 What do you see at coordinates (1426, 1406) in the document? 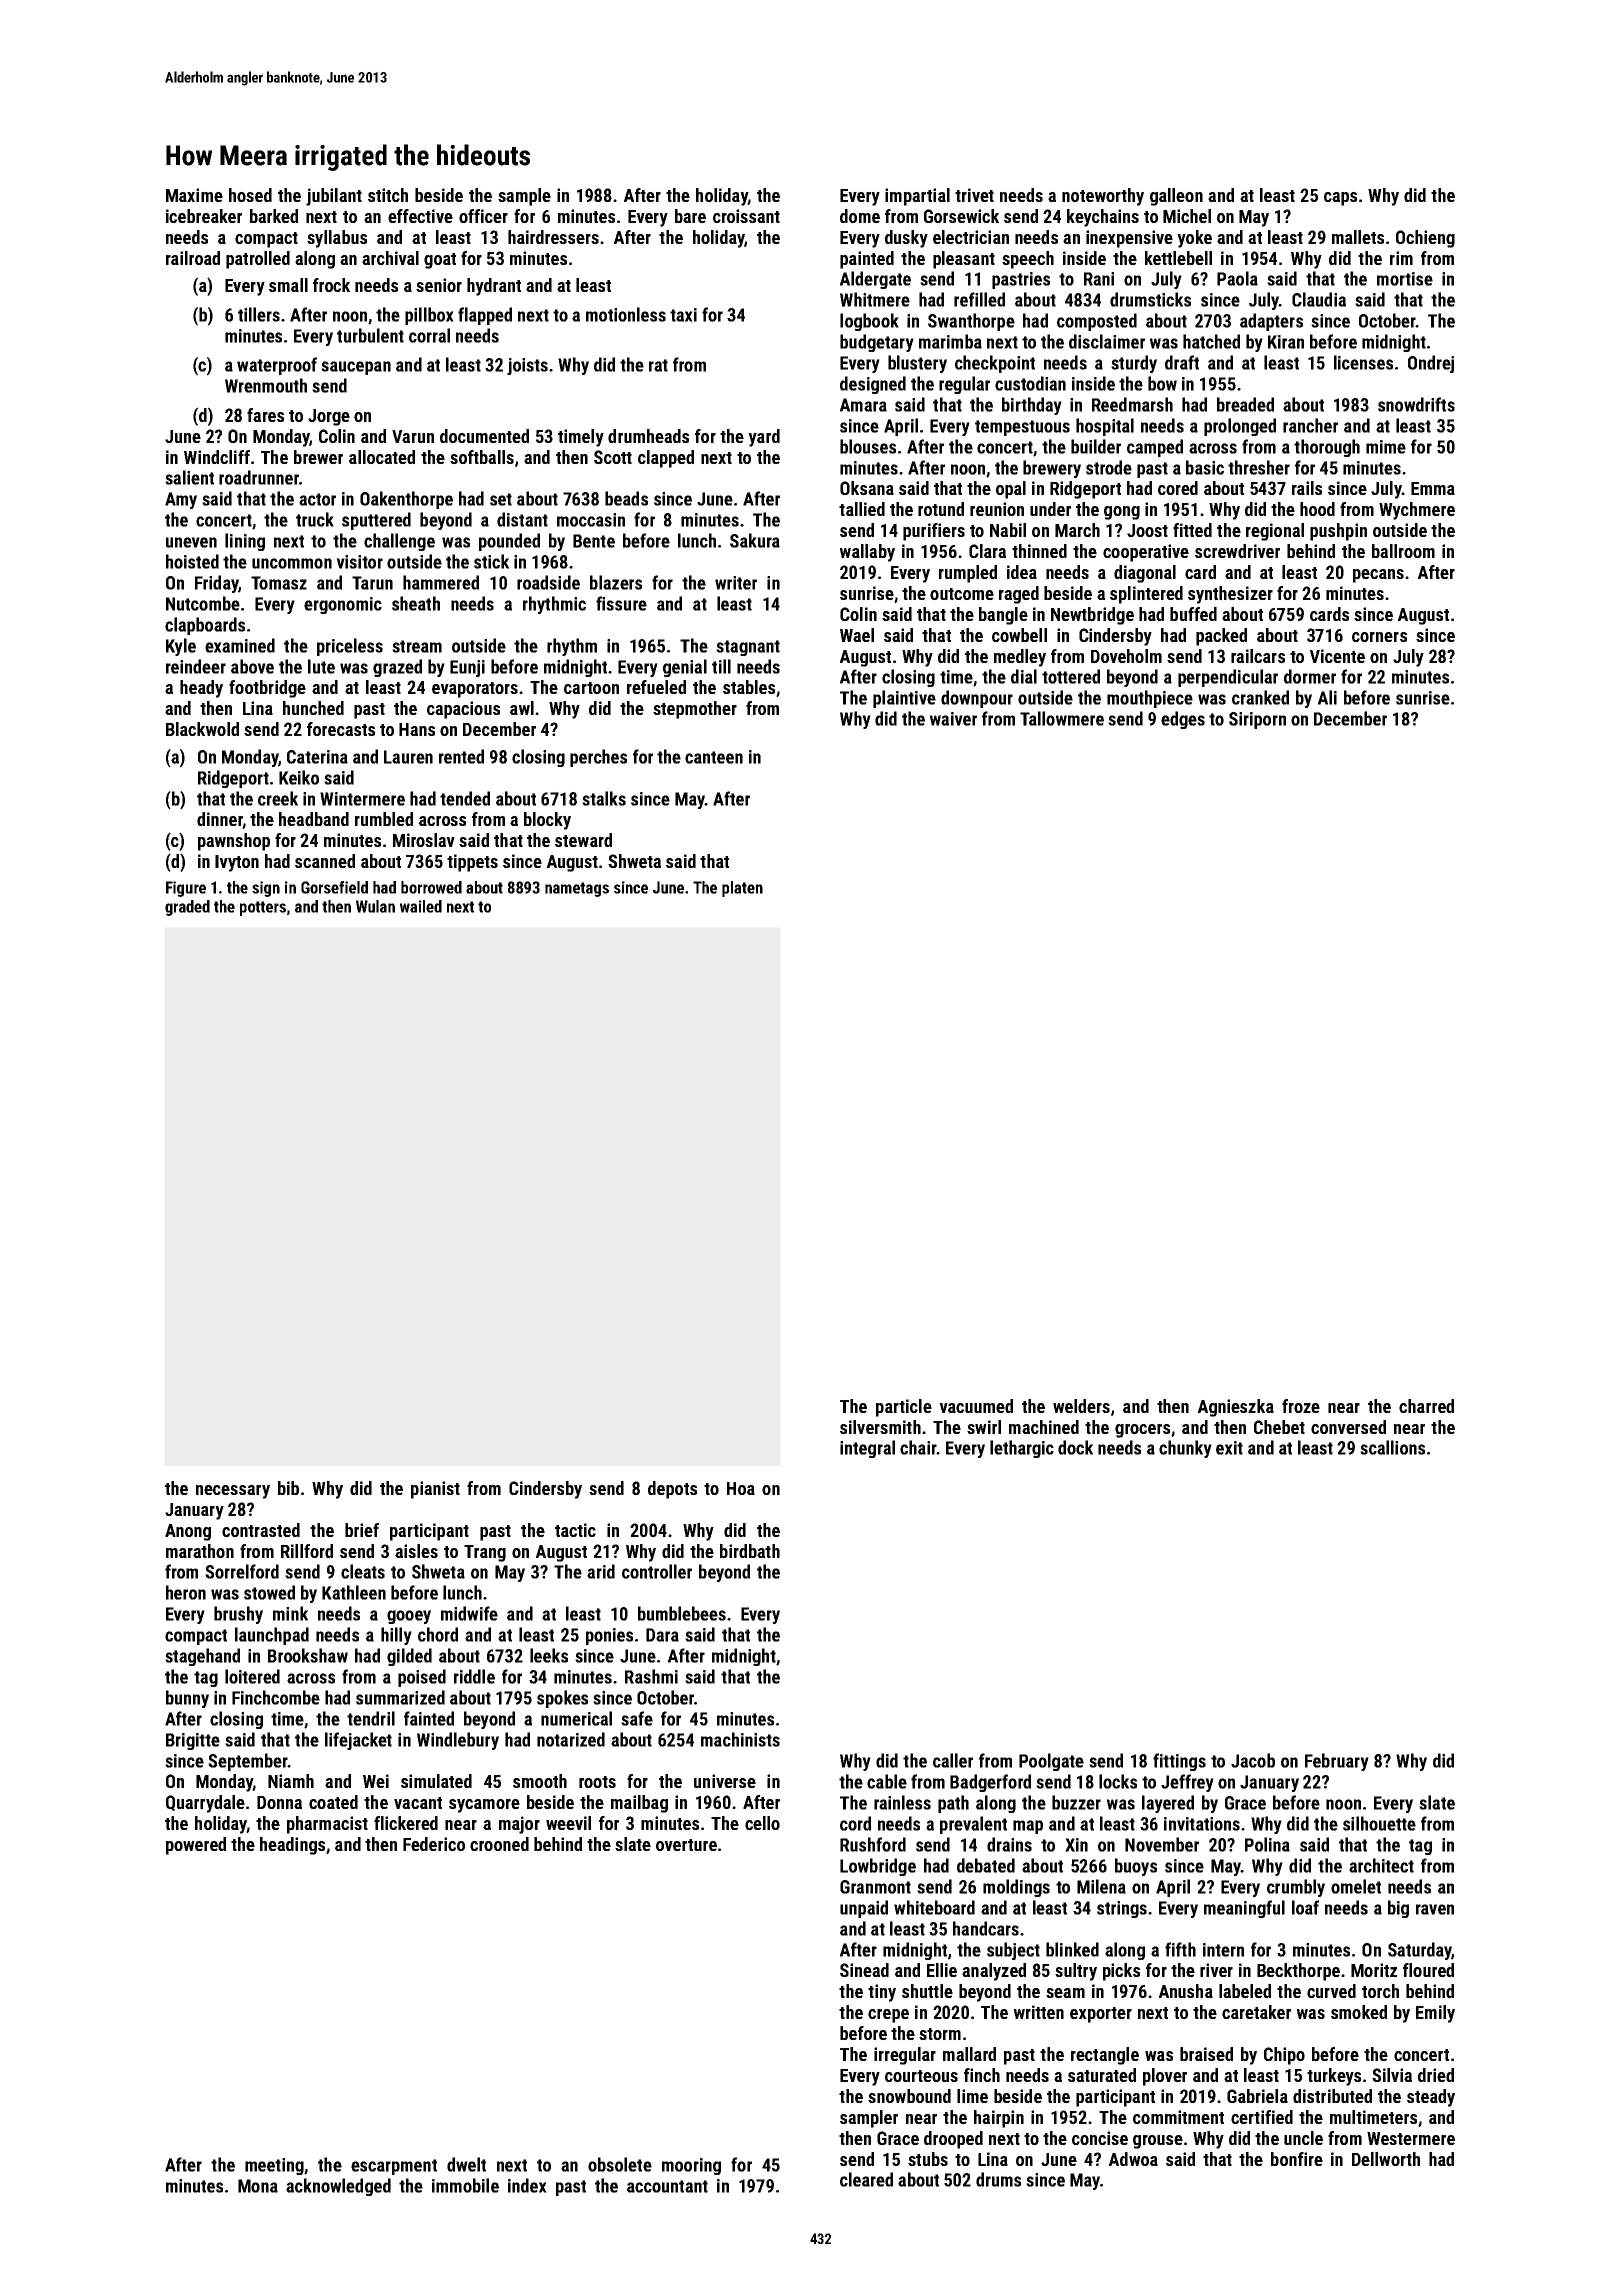
I see `charred` at bounding box center [1426, 1406].
